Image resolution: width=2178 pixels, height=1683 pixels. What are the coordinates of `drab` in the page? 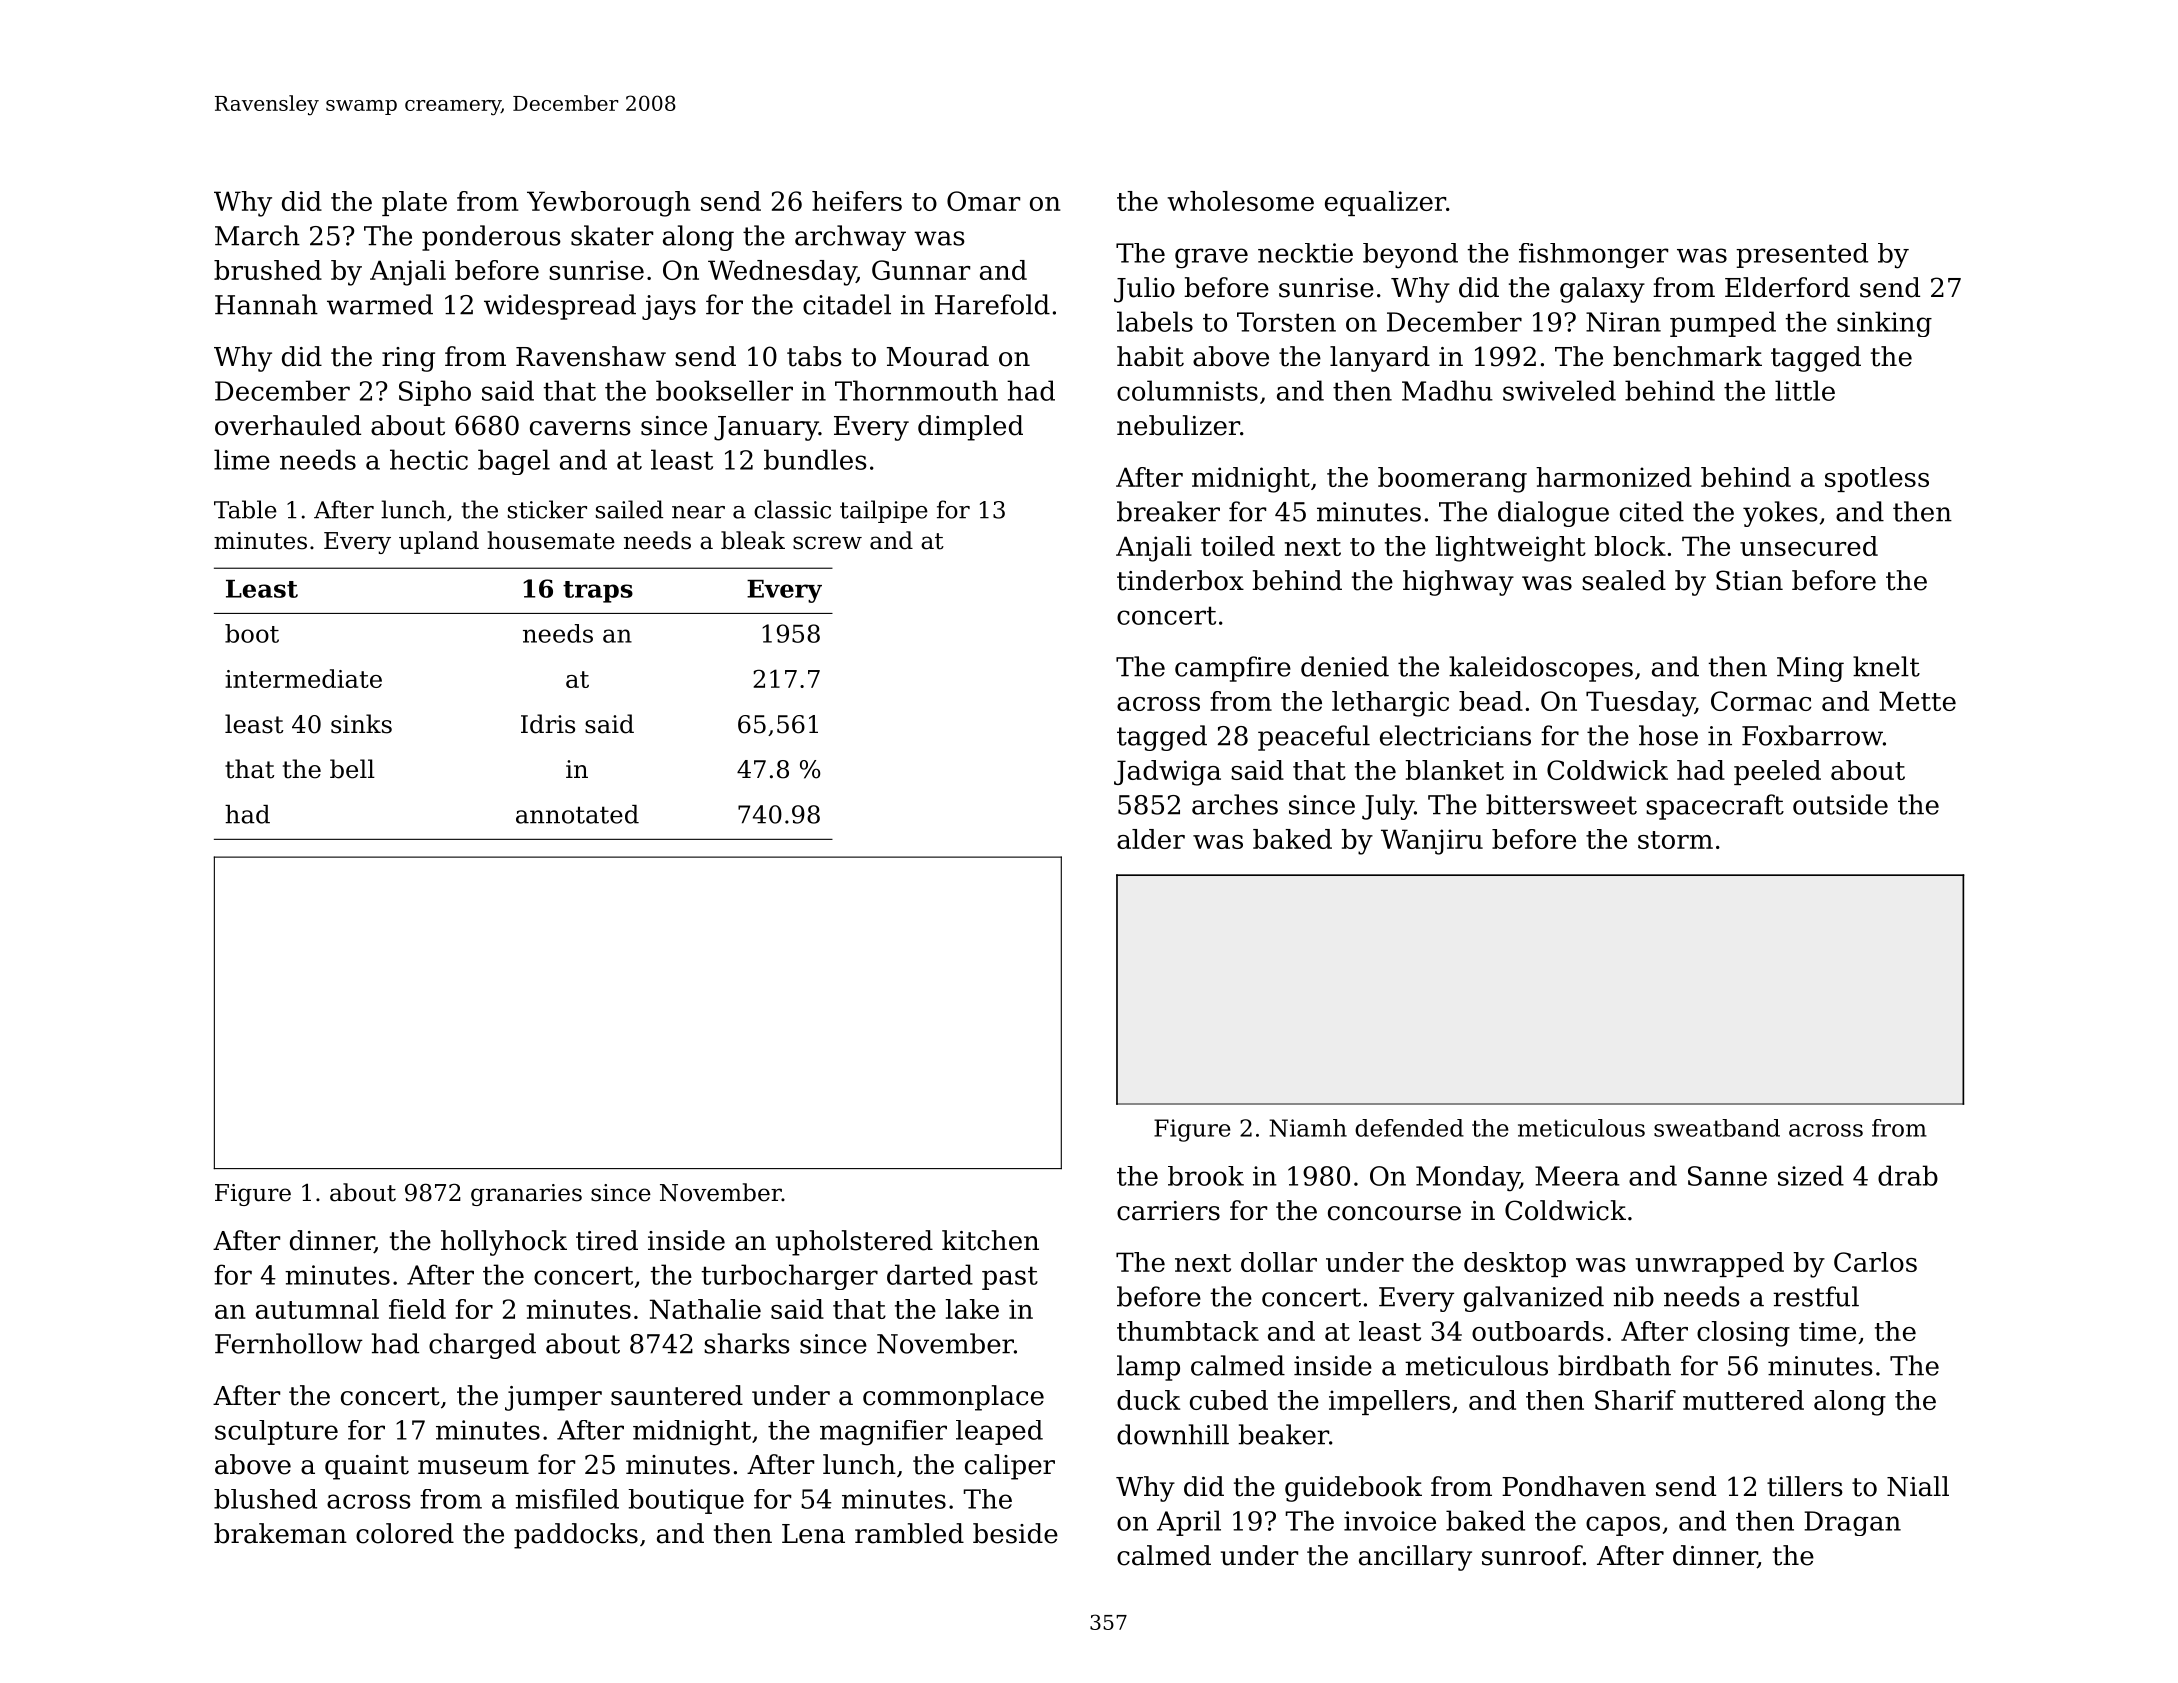 It's located at (1908, 1175).
